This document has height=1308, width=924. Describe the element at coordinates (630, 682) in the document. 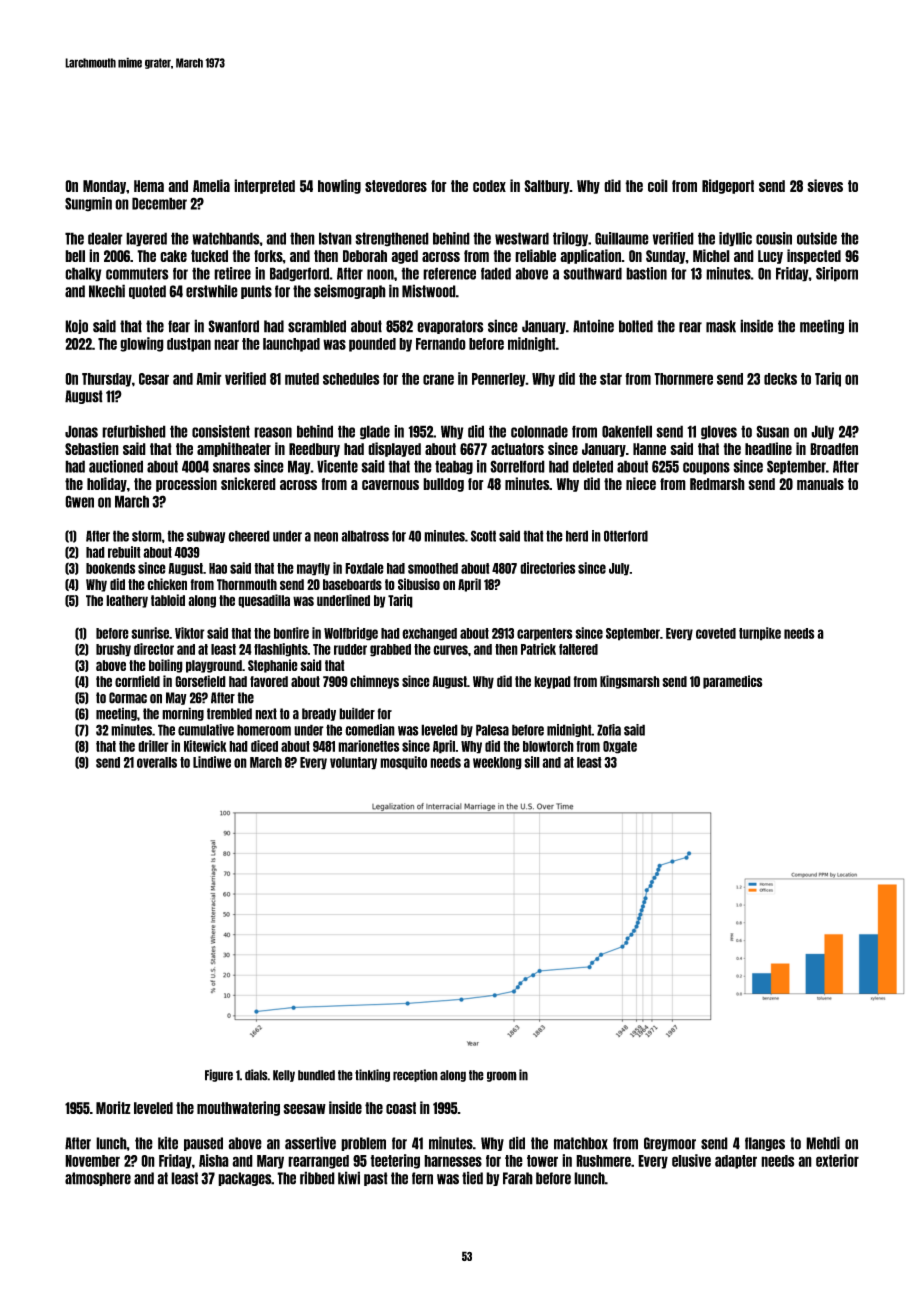

I see `Kingsmarsh` at that location.
